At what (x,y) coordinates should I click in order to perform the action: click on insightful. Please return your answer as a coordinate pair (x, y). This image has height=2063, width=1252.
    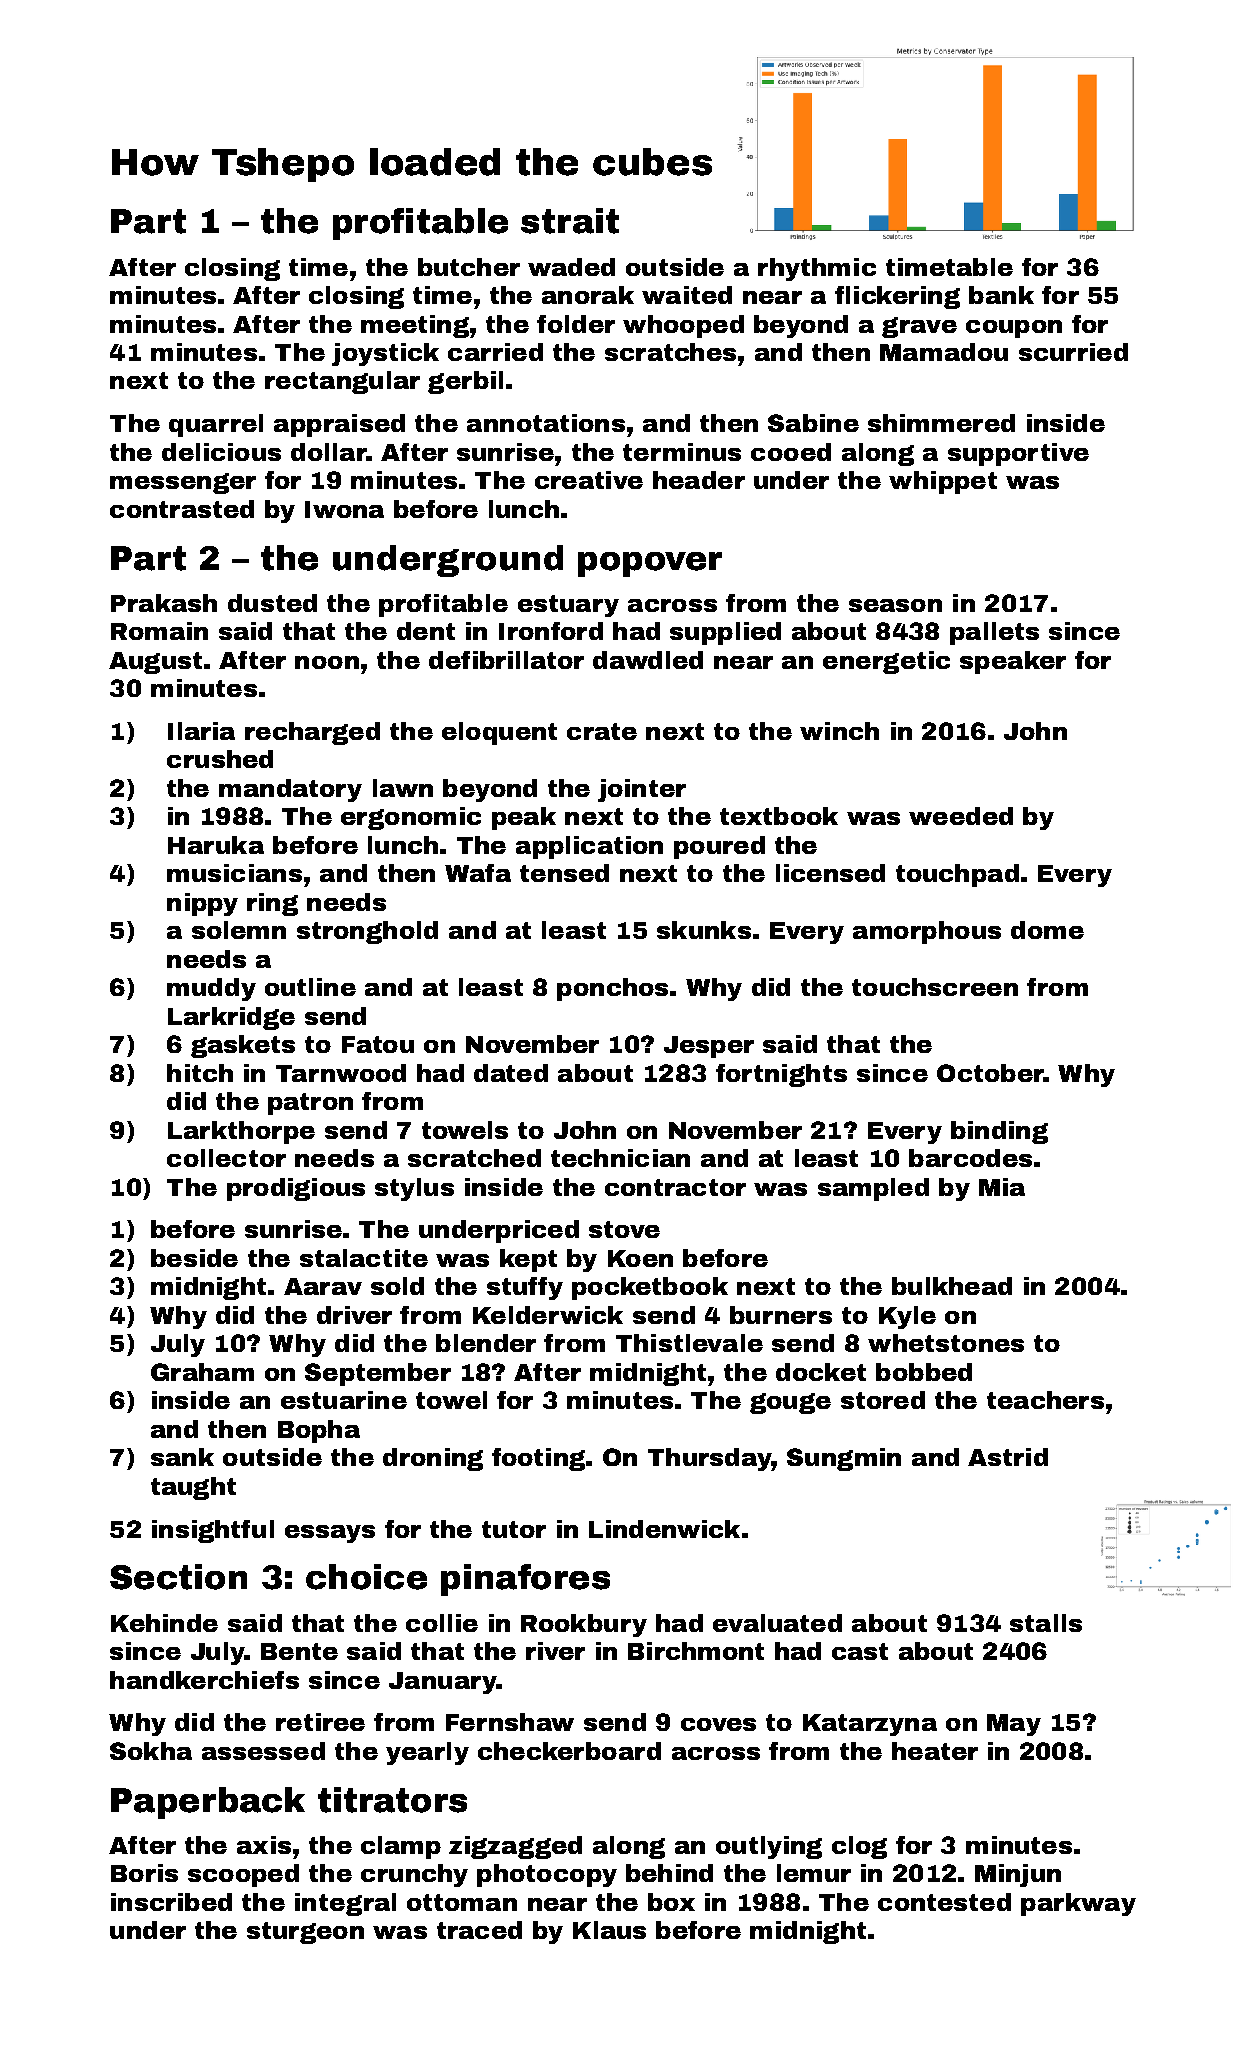
    Looking at the image, I should click on (213, 1531).
